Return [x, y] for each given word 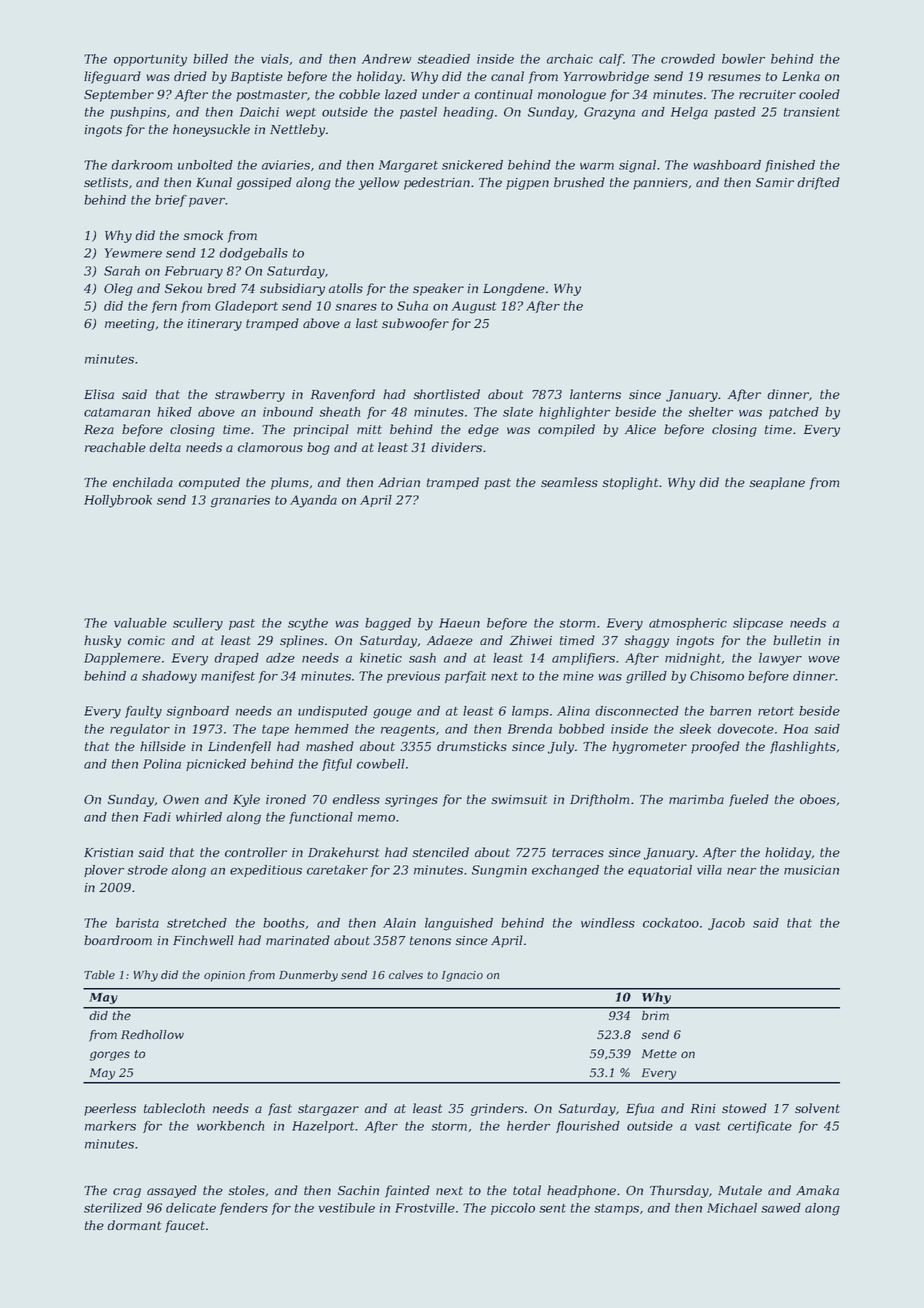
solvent [817, 1108]
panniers [660, 184]
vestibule [347, 1208]
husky [102, 641]
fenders [243, 1209]
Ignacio [462, 976]
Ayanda [313, 501]
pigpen [527, 184]
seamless [569, 482]
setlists [106, 182]
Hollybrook [118, 501]
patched [794, 413]
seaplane [777, 483]
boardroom [118, 940]
